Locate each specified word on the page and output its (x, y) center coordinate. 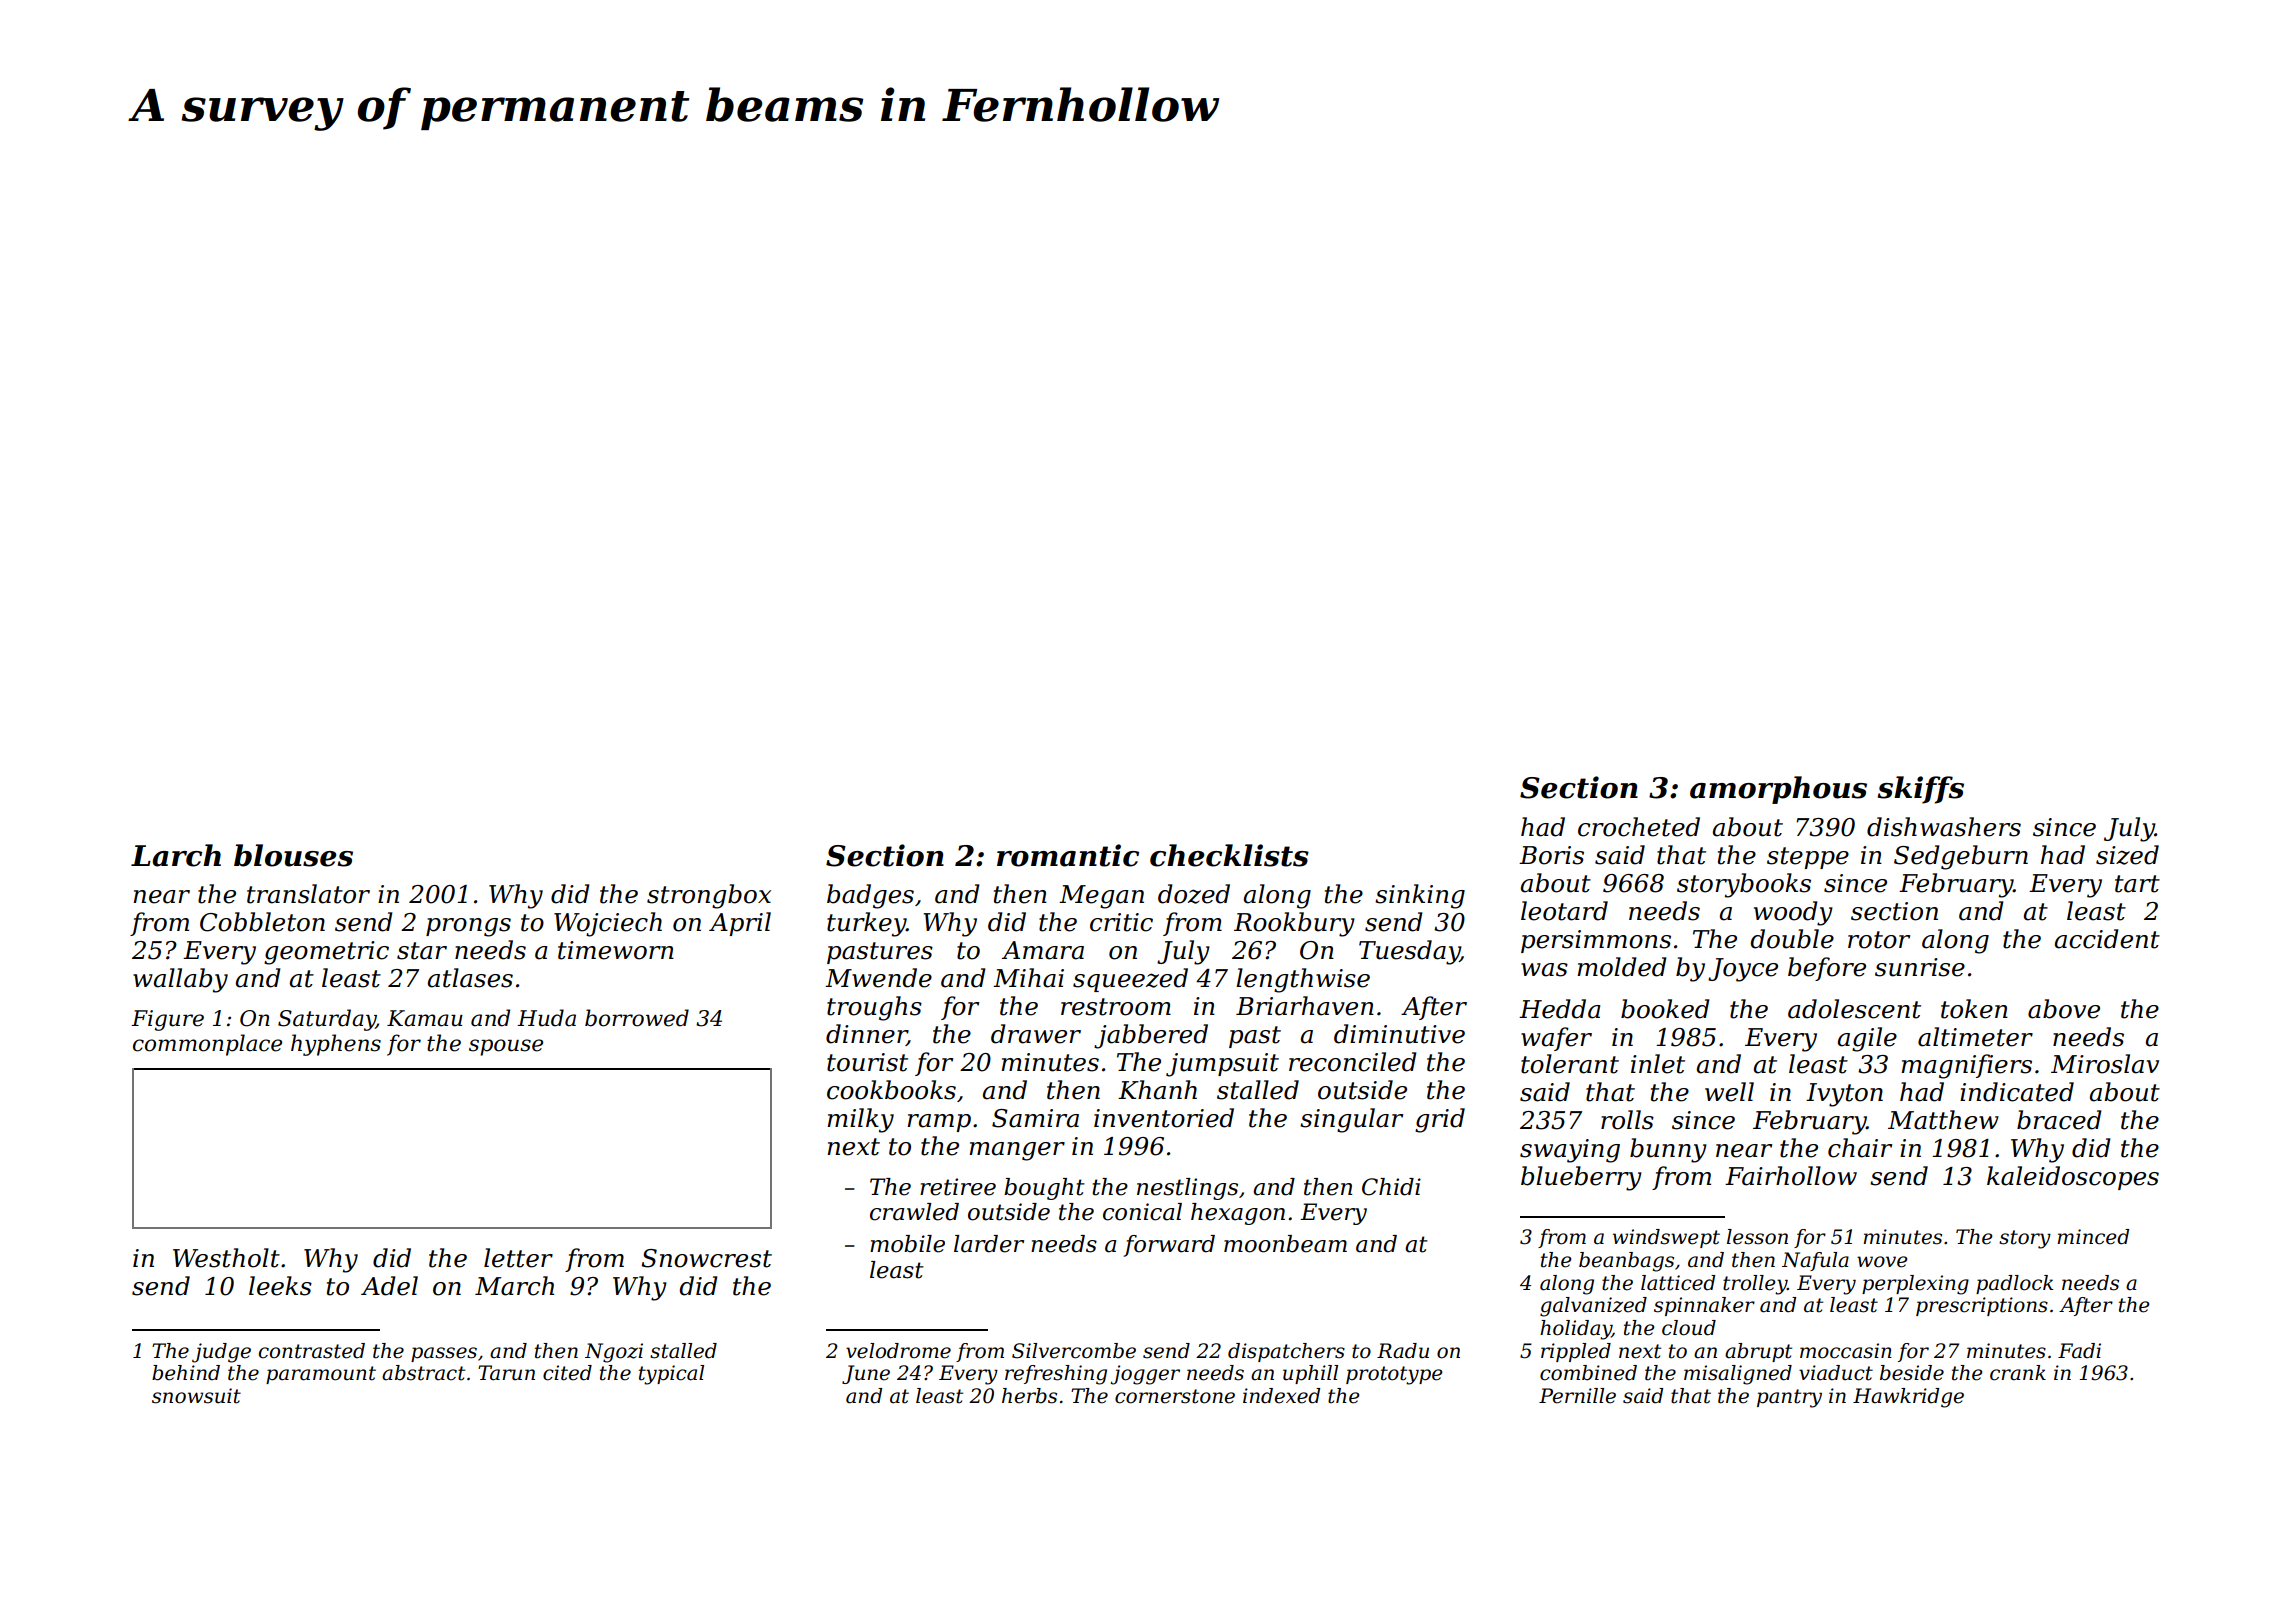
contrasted (312, 1351)
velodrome (898, 1351)
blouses (293, 855)
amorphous (1778, 790)
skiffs (1921, 790)
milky (860, 1120)
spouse (506, 1047)
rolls (1627, 1120)
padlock (2014, 1284)
